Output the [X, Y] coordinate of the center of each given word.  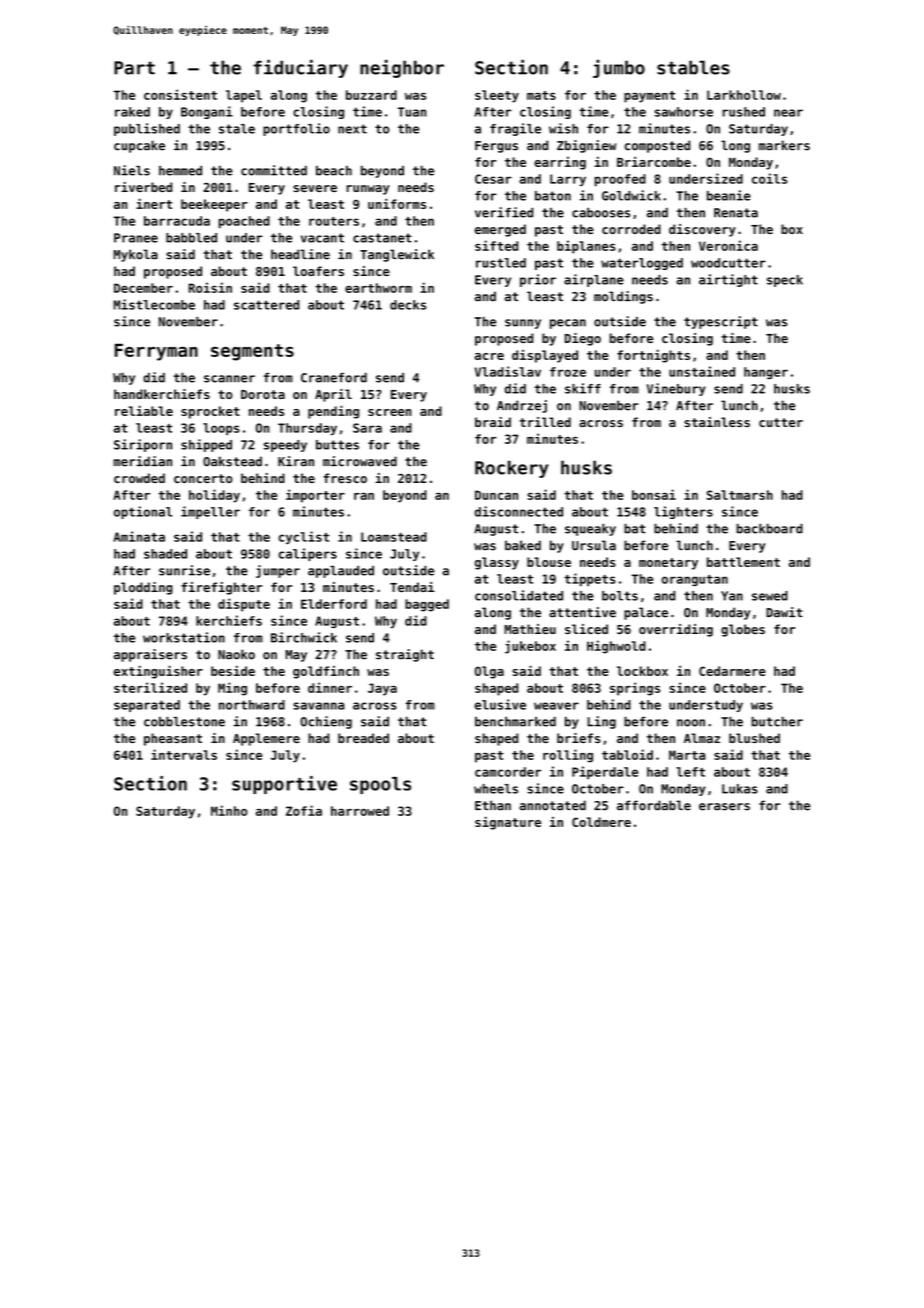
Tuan [412, 112]
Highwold [616, 647]
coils [769, 178]
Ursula [594, 545]
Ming [232, 689]
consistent [180, 94]
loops [221, 429]
